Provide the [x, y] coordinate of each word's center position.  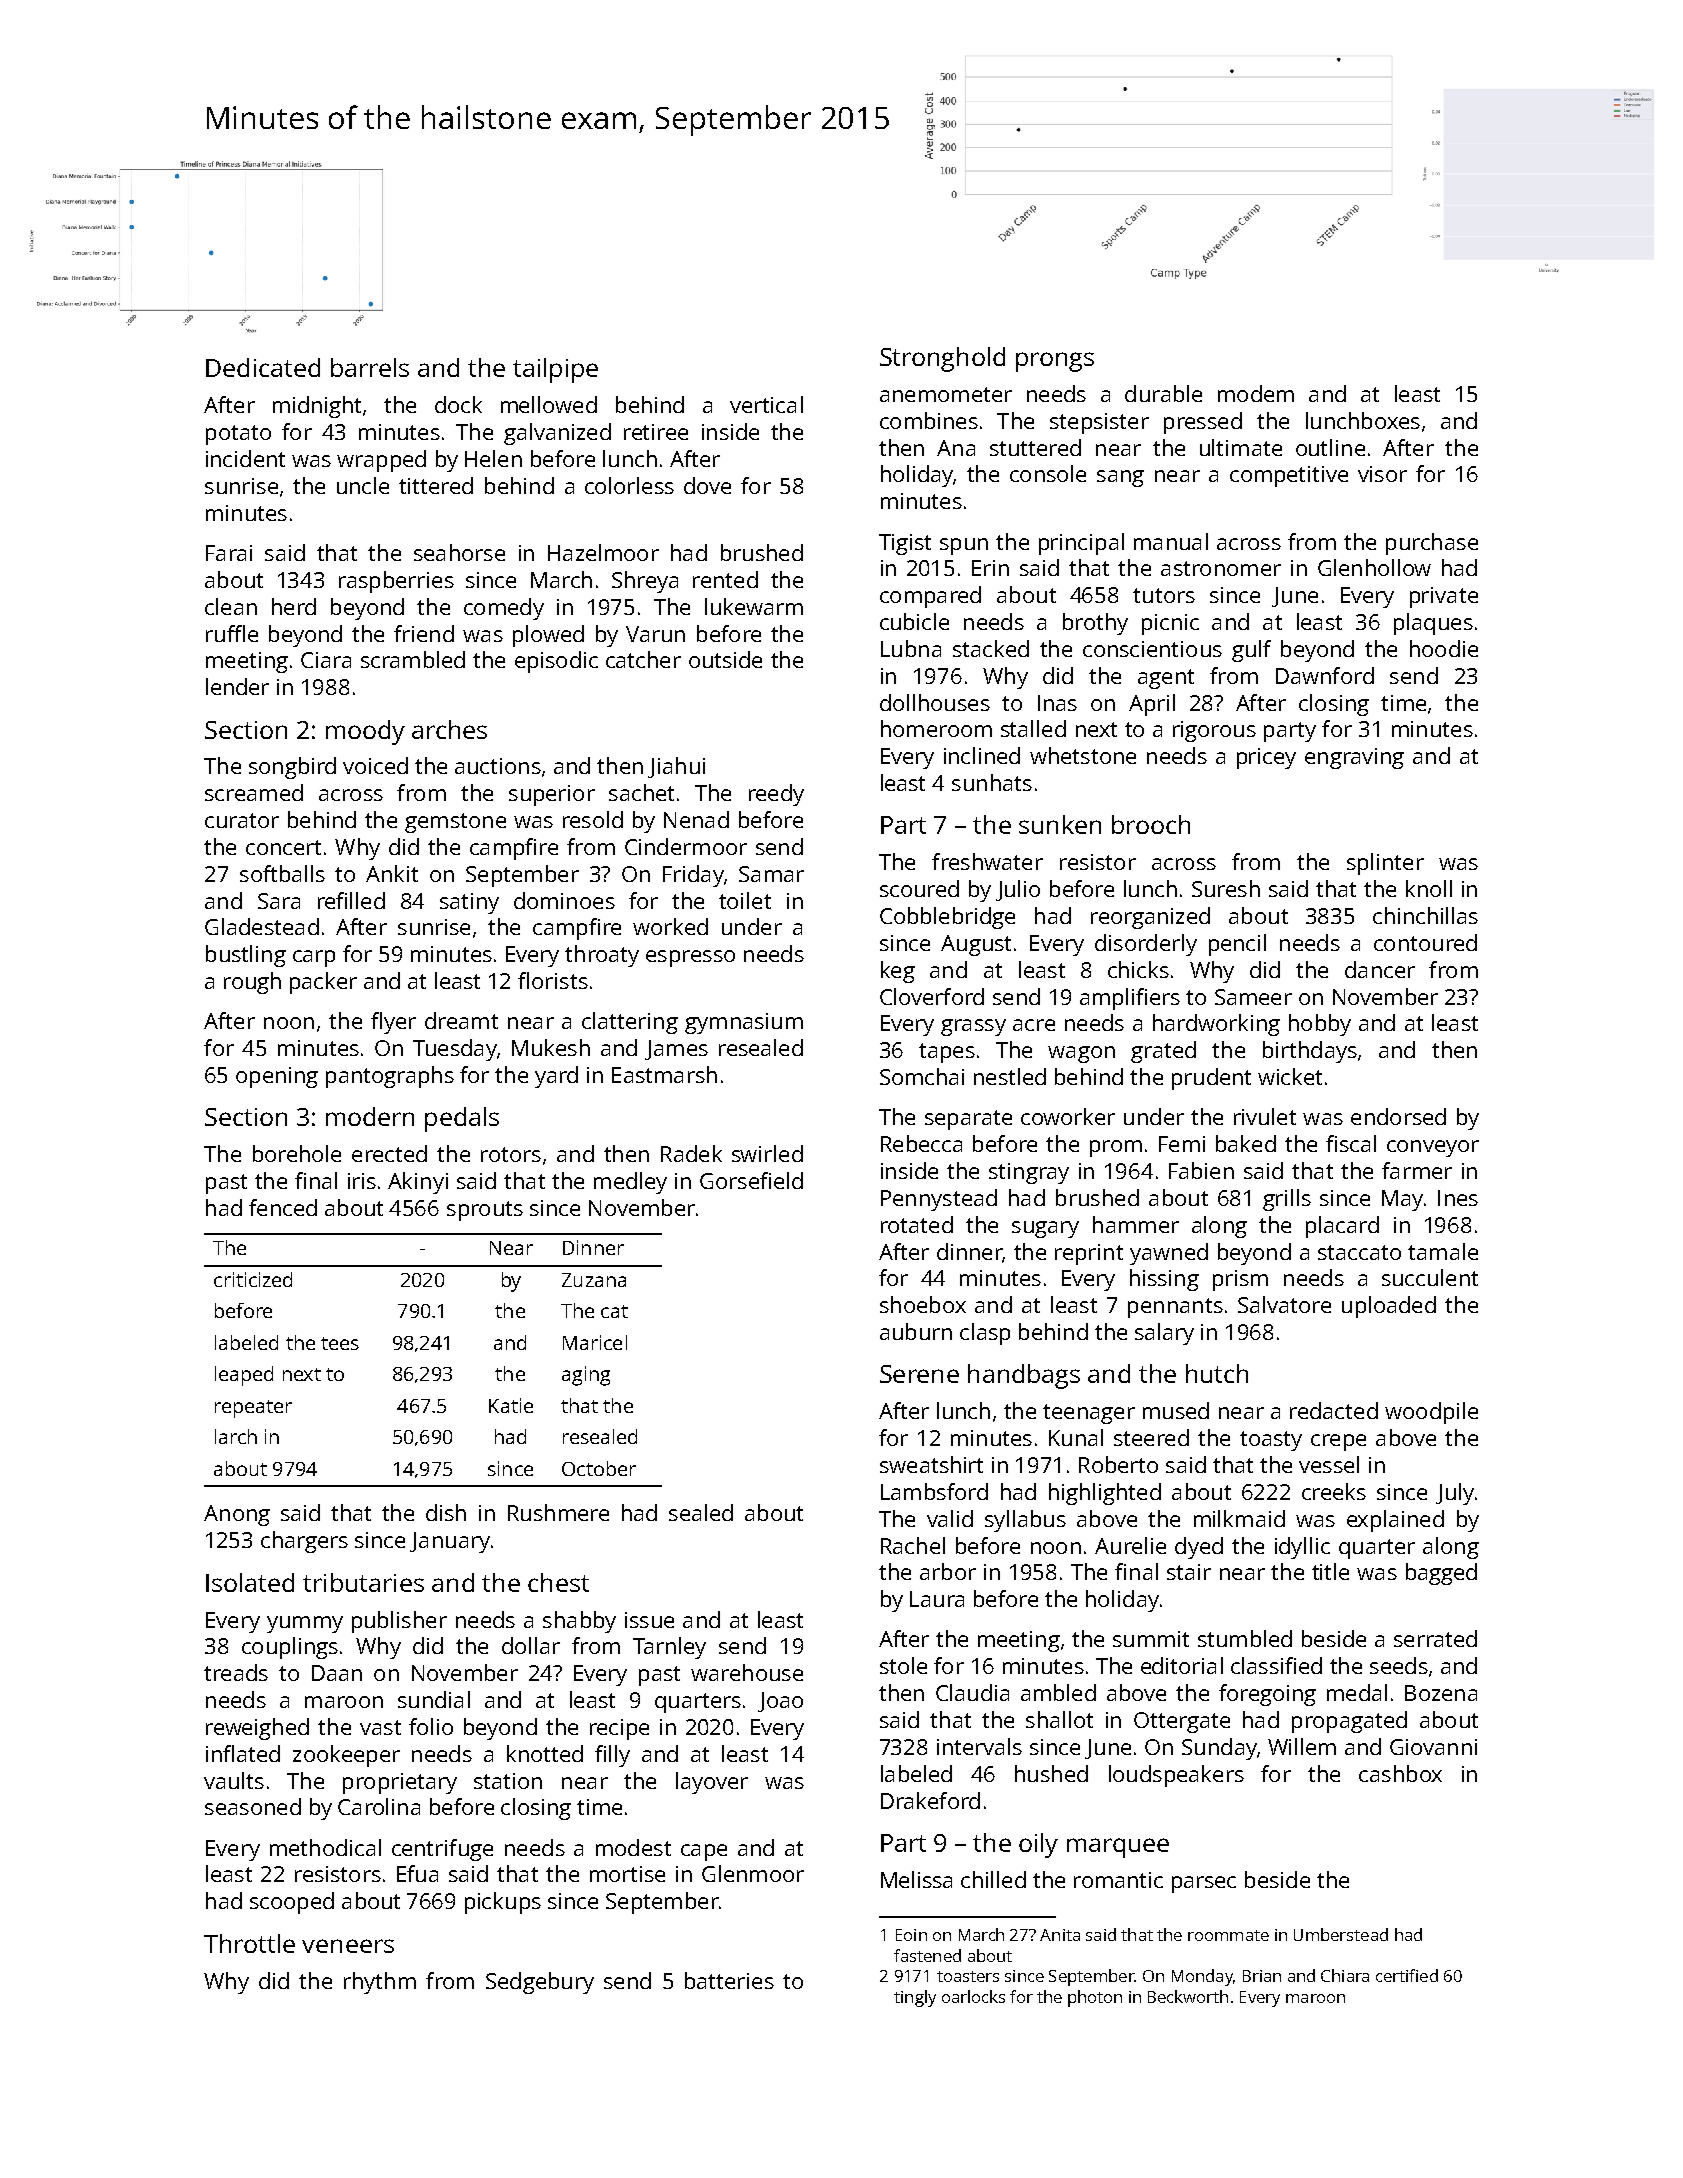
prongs [1055, 362]
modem [1256, 393]
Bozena [1441, 1693]
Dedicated [263, 367]
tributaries [363, 1582]
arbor [948, 1571]
